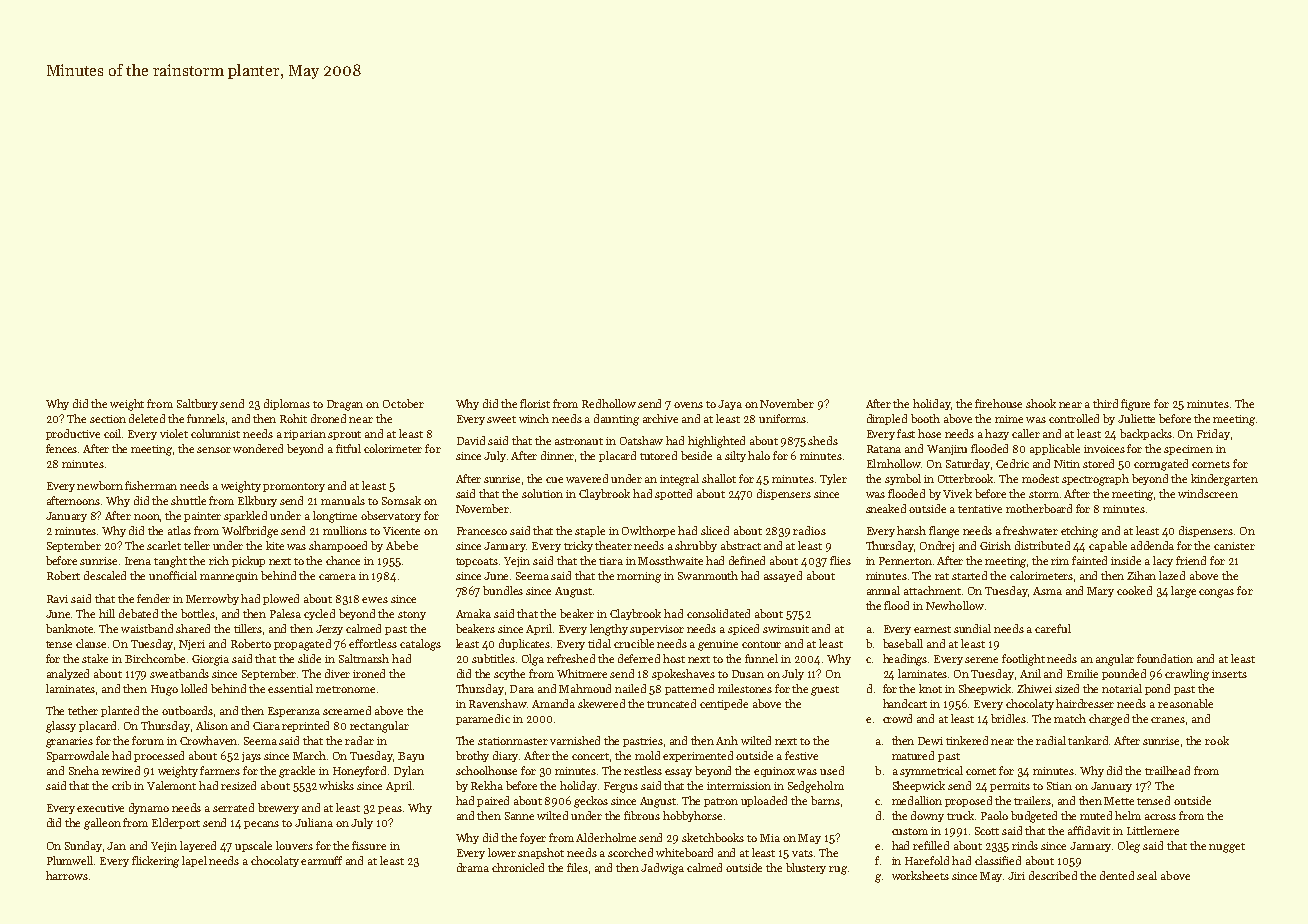  I want to click on sliced, so click(715, 530).
